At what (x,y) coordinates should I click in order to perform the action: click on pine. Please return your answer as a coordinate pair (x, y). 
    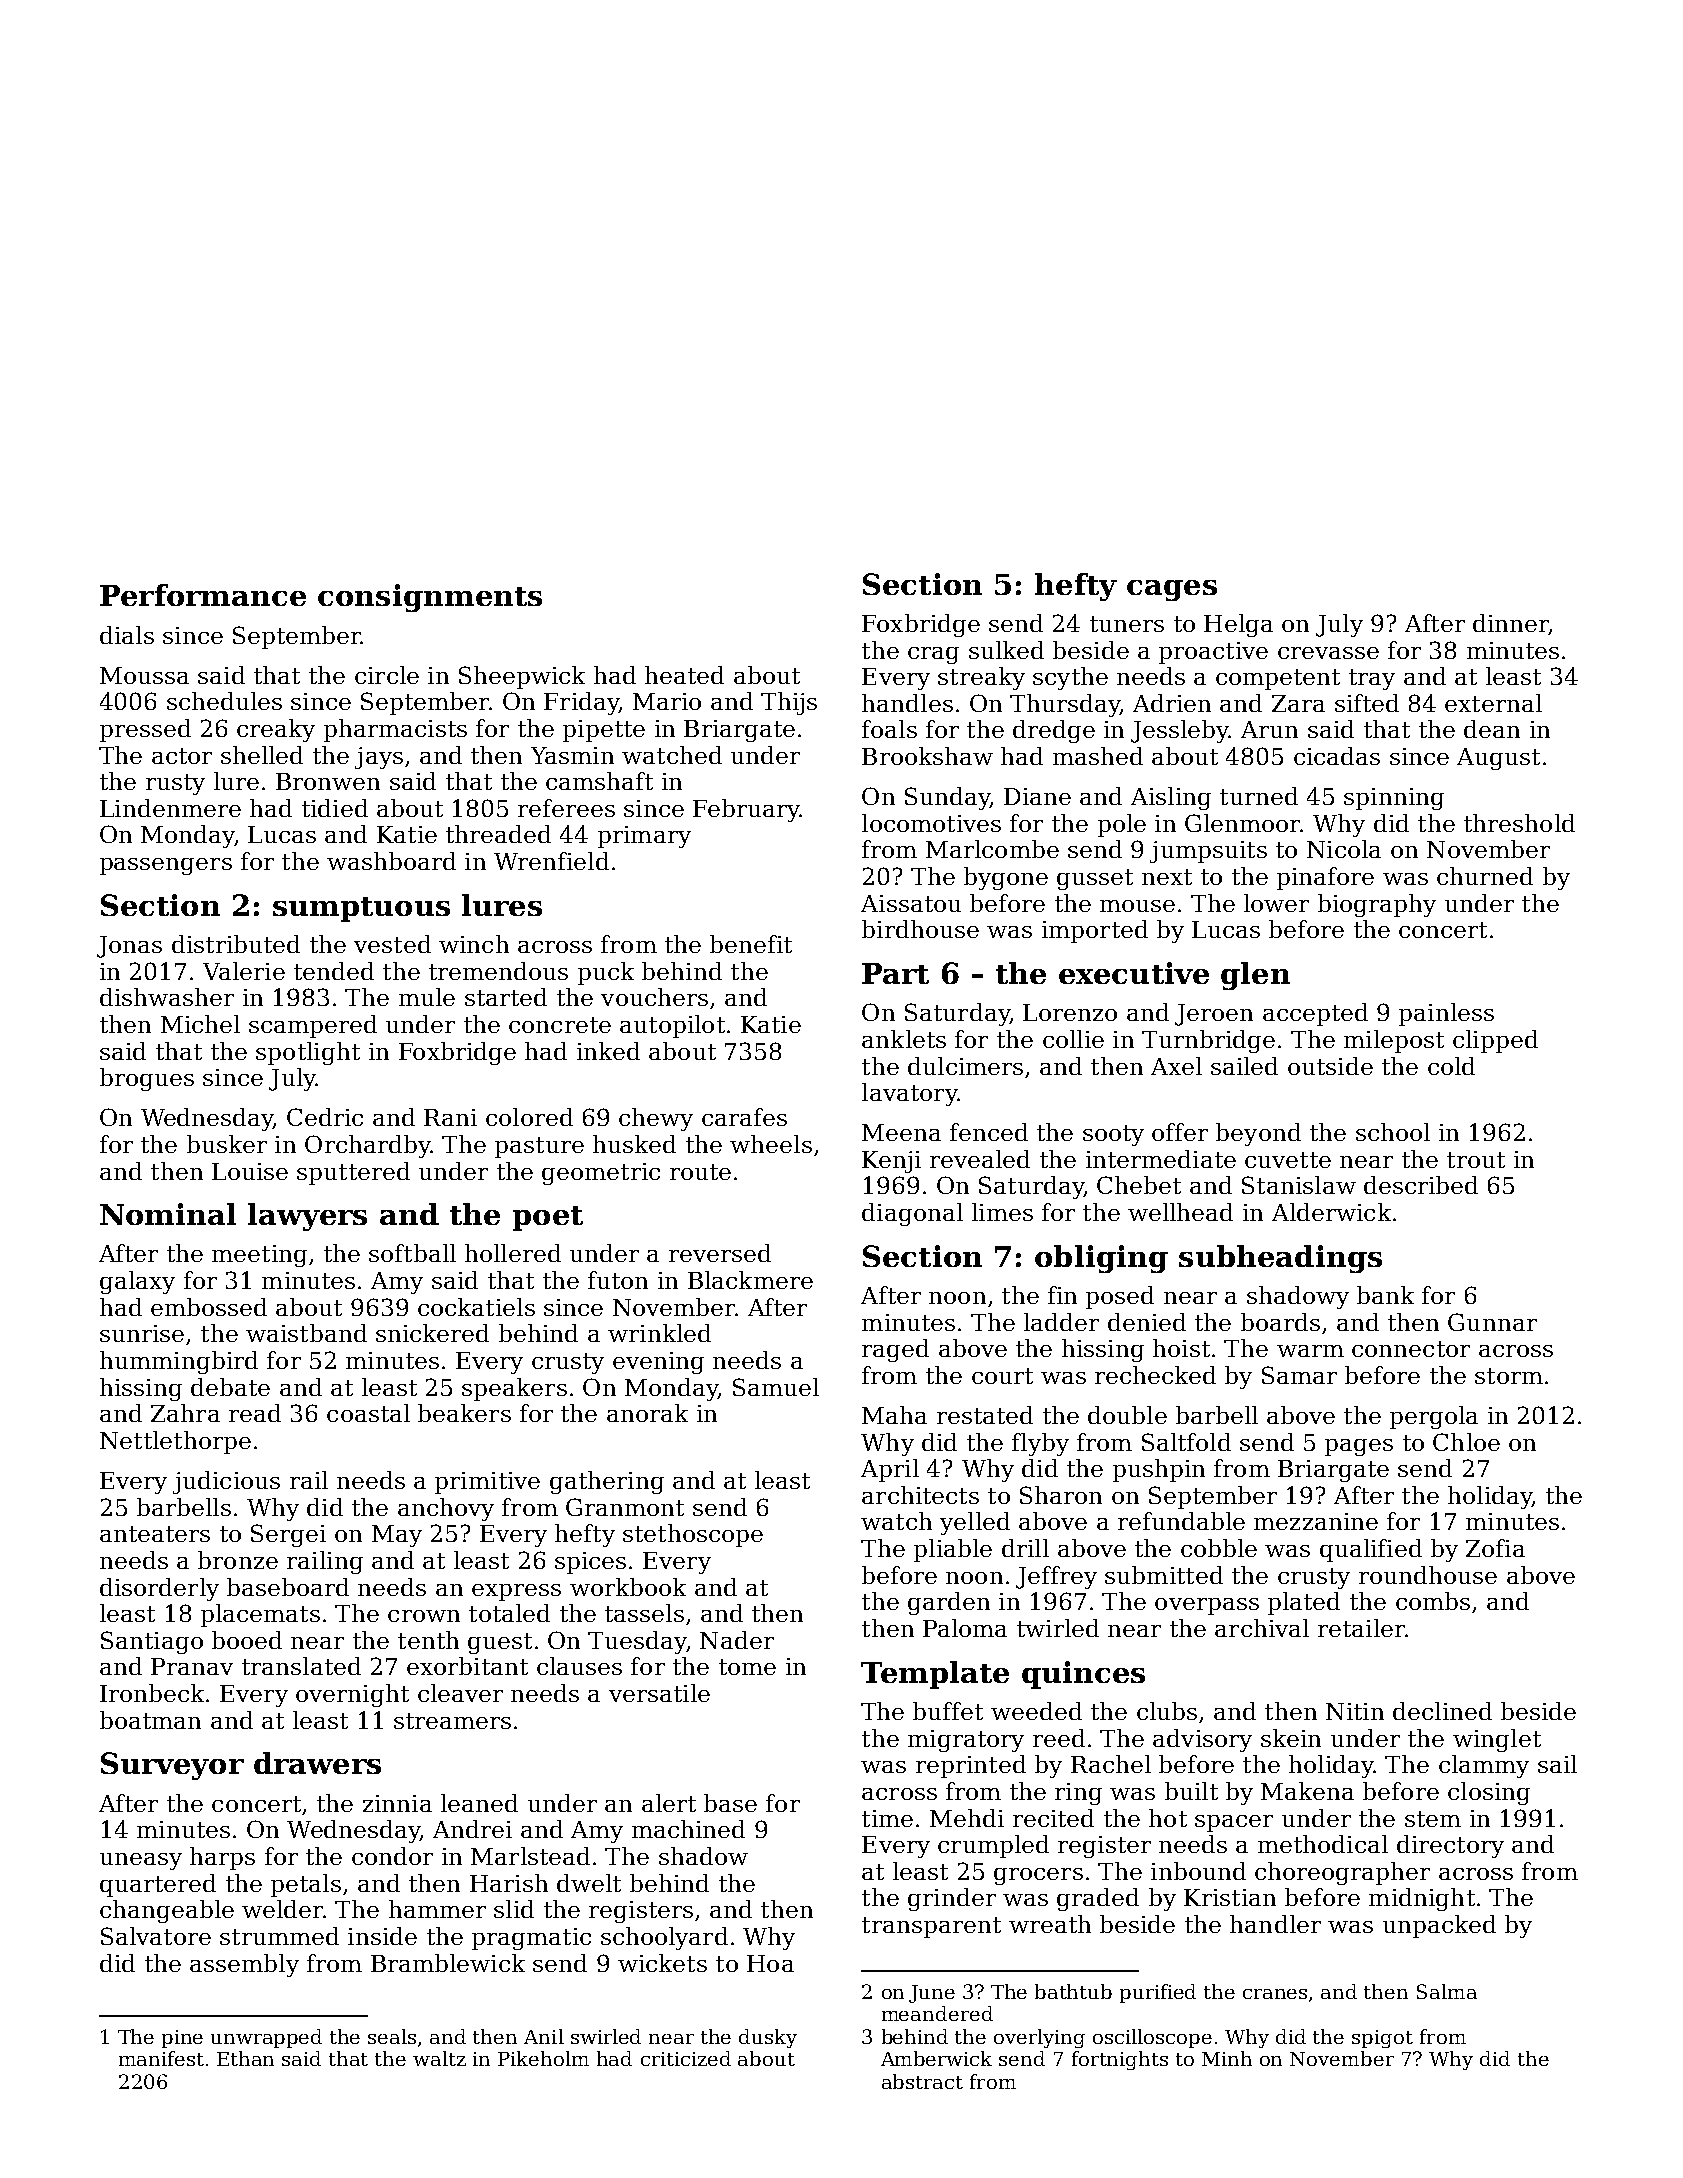
    Looking at the image, I should click on (182, 2039).
